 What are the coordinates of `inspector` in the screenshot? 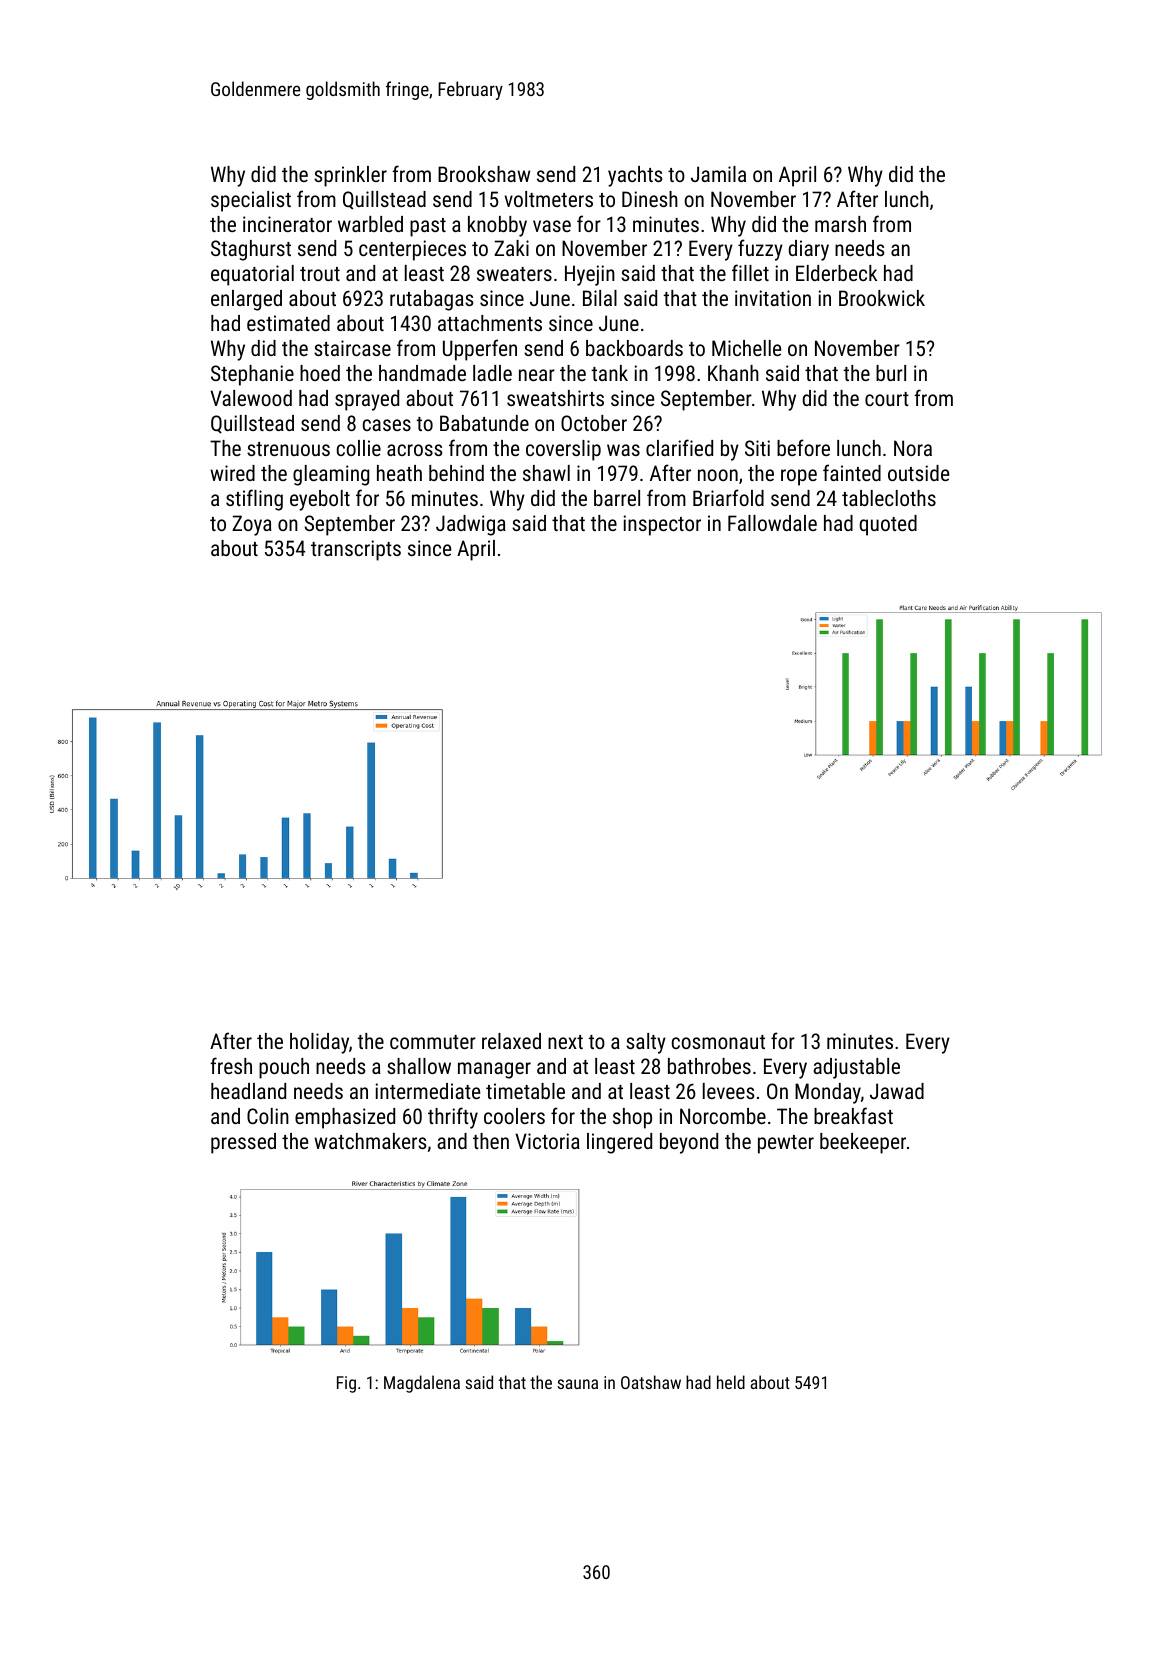 It's located at (662, 525).
